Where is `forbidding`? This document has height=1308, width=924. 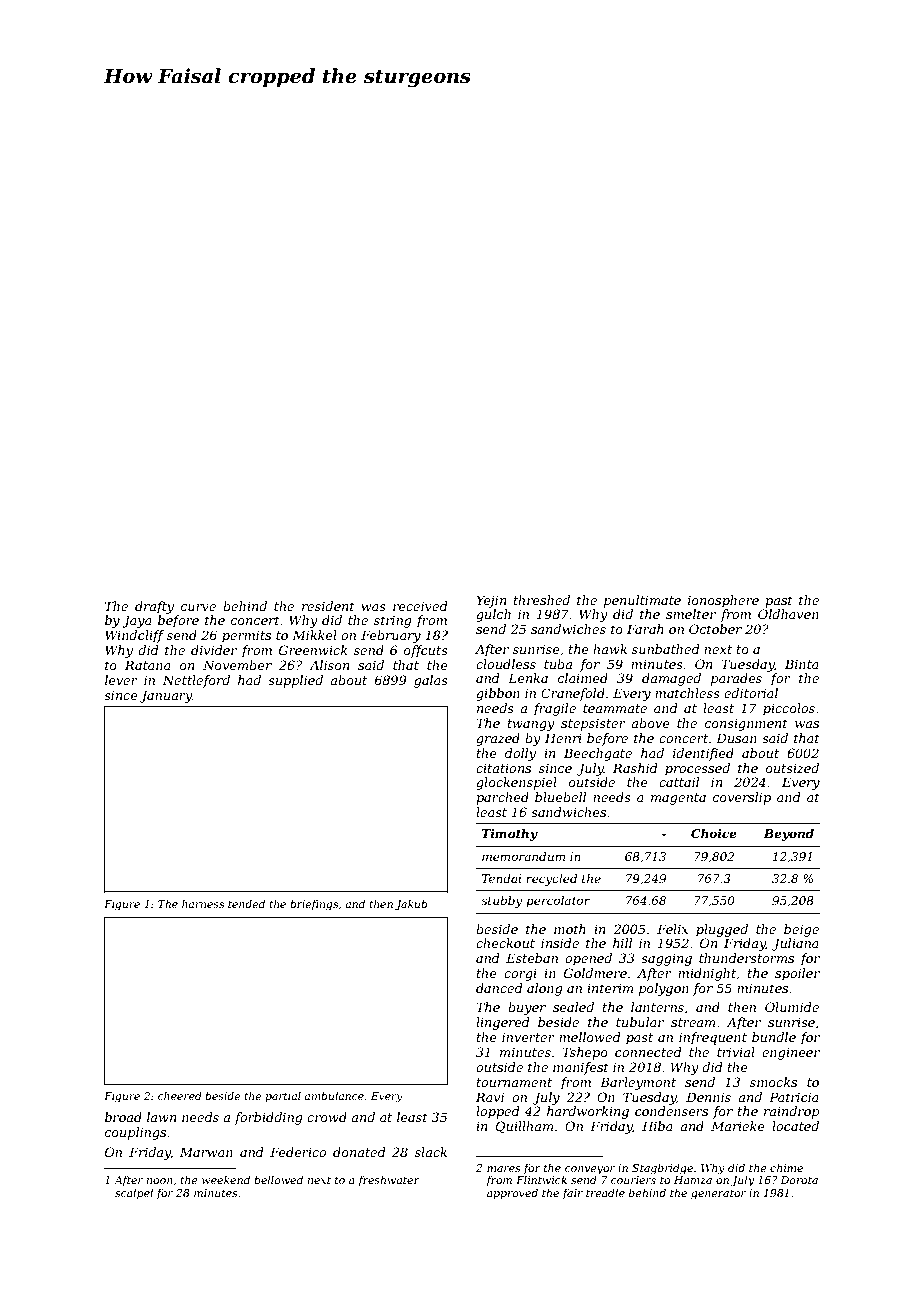
forbidding is located at coordinates (268, 1118).
